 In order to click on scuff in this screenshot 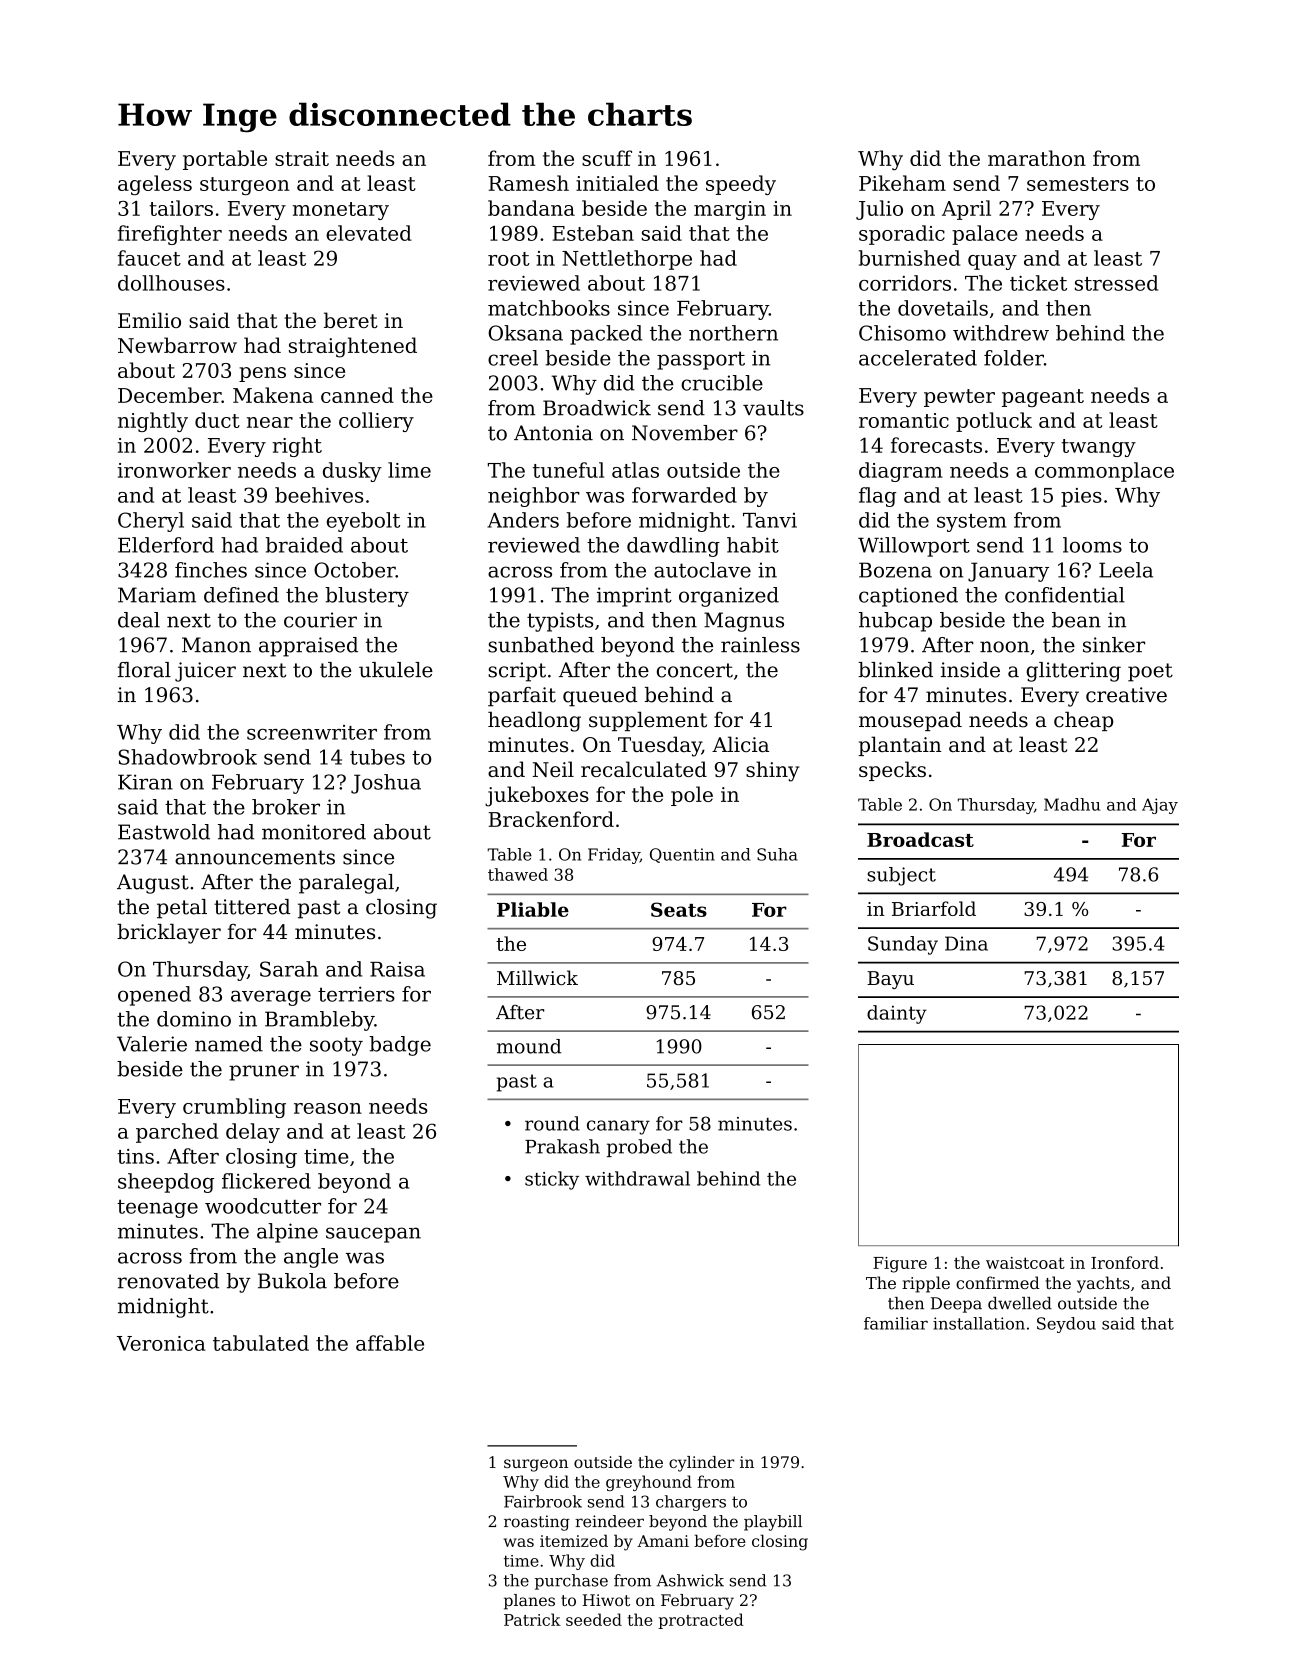, I will do `click(607, 158)`.
